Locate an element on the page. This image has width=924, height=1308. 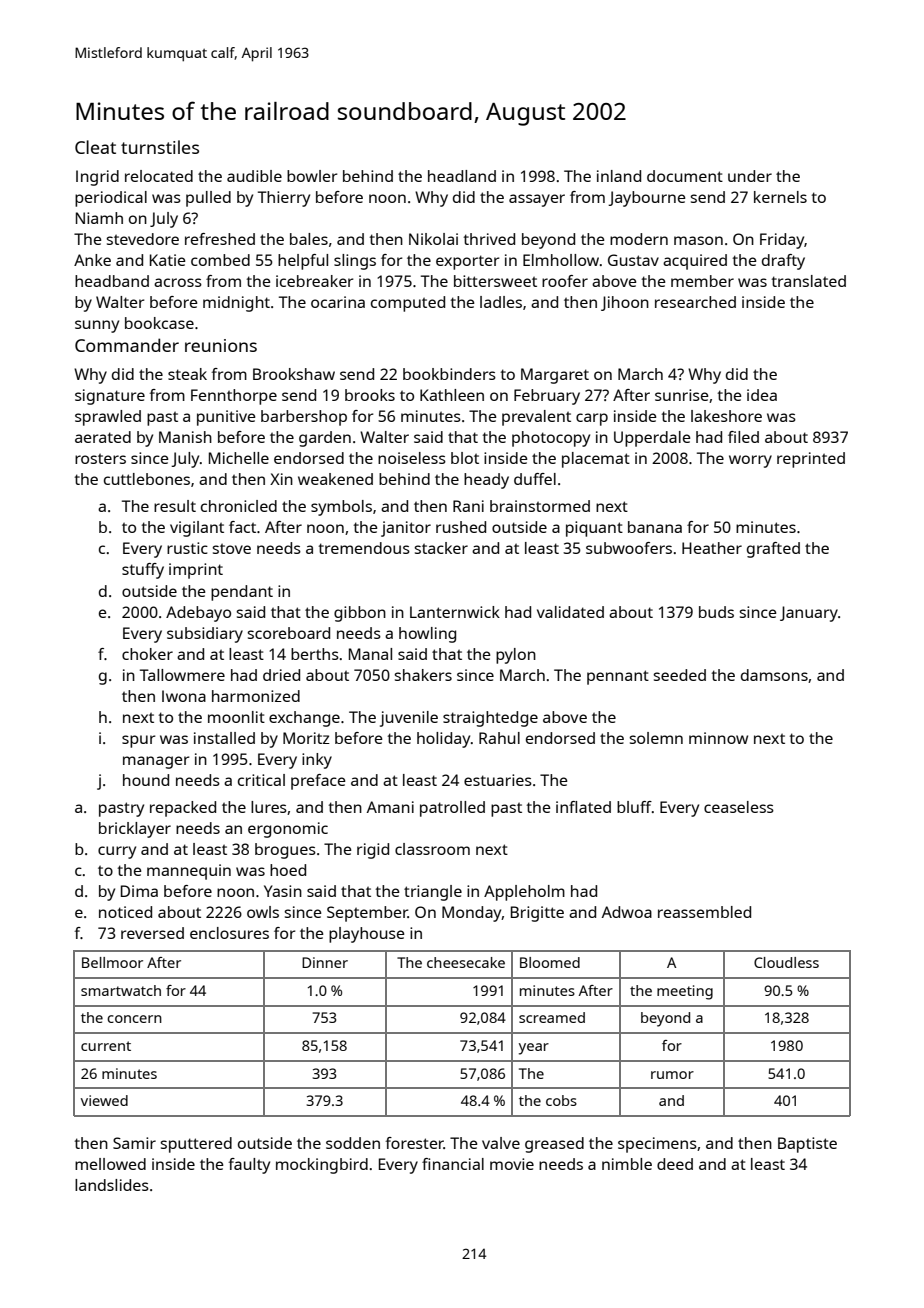
Cleat is located at coordinates (95, 147).
